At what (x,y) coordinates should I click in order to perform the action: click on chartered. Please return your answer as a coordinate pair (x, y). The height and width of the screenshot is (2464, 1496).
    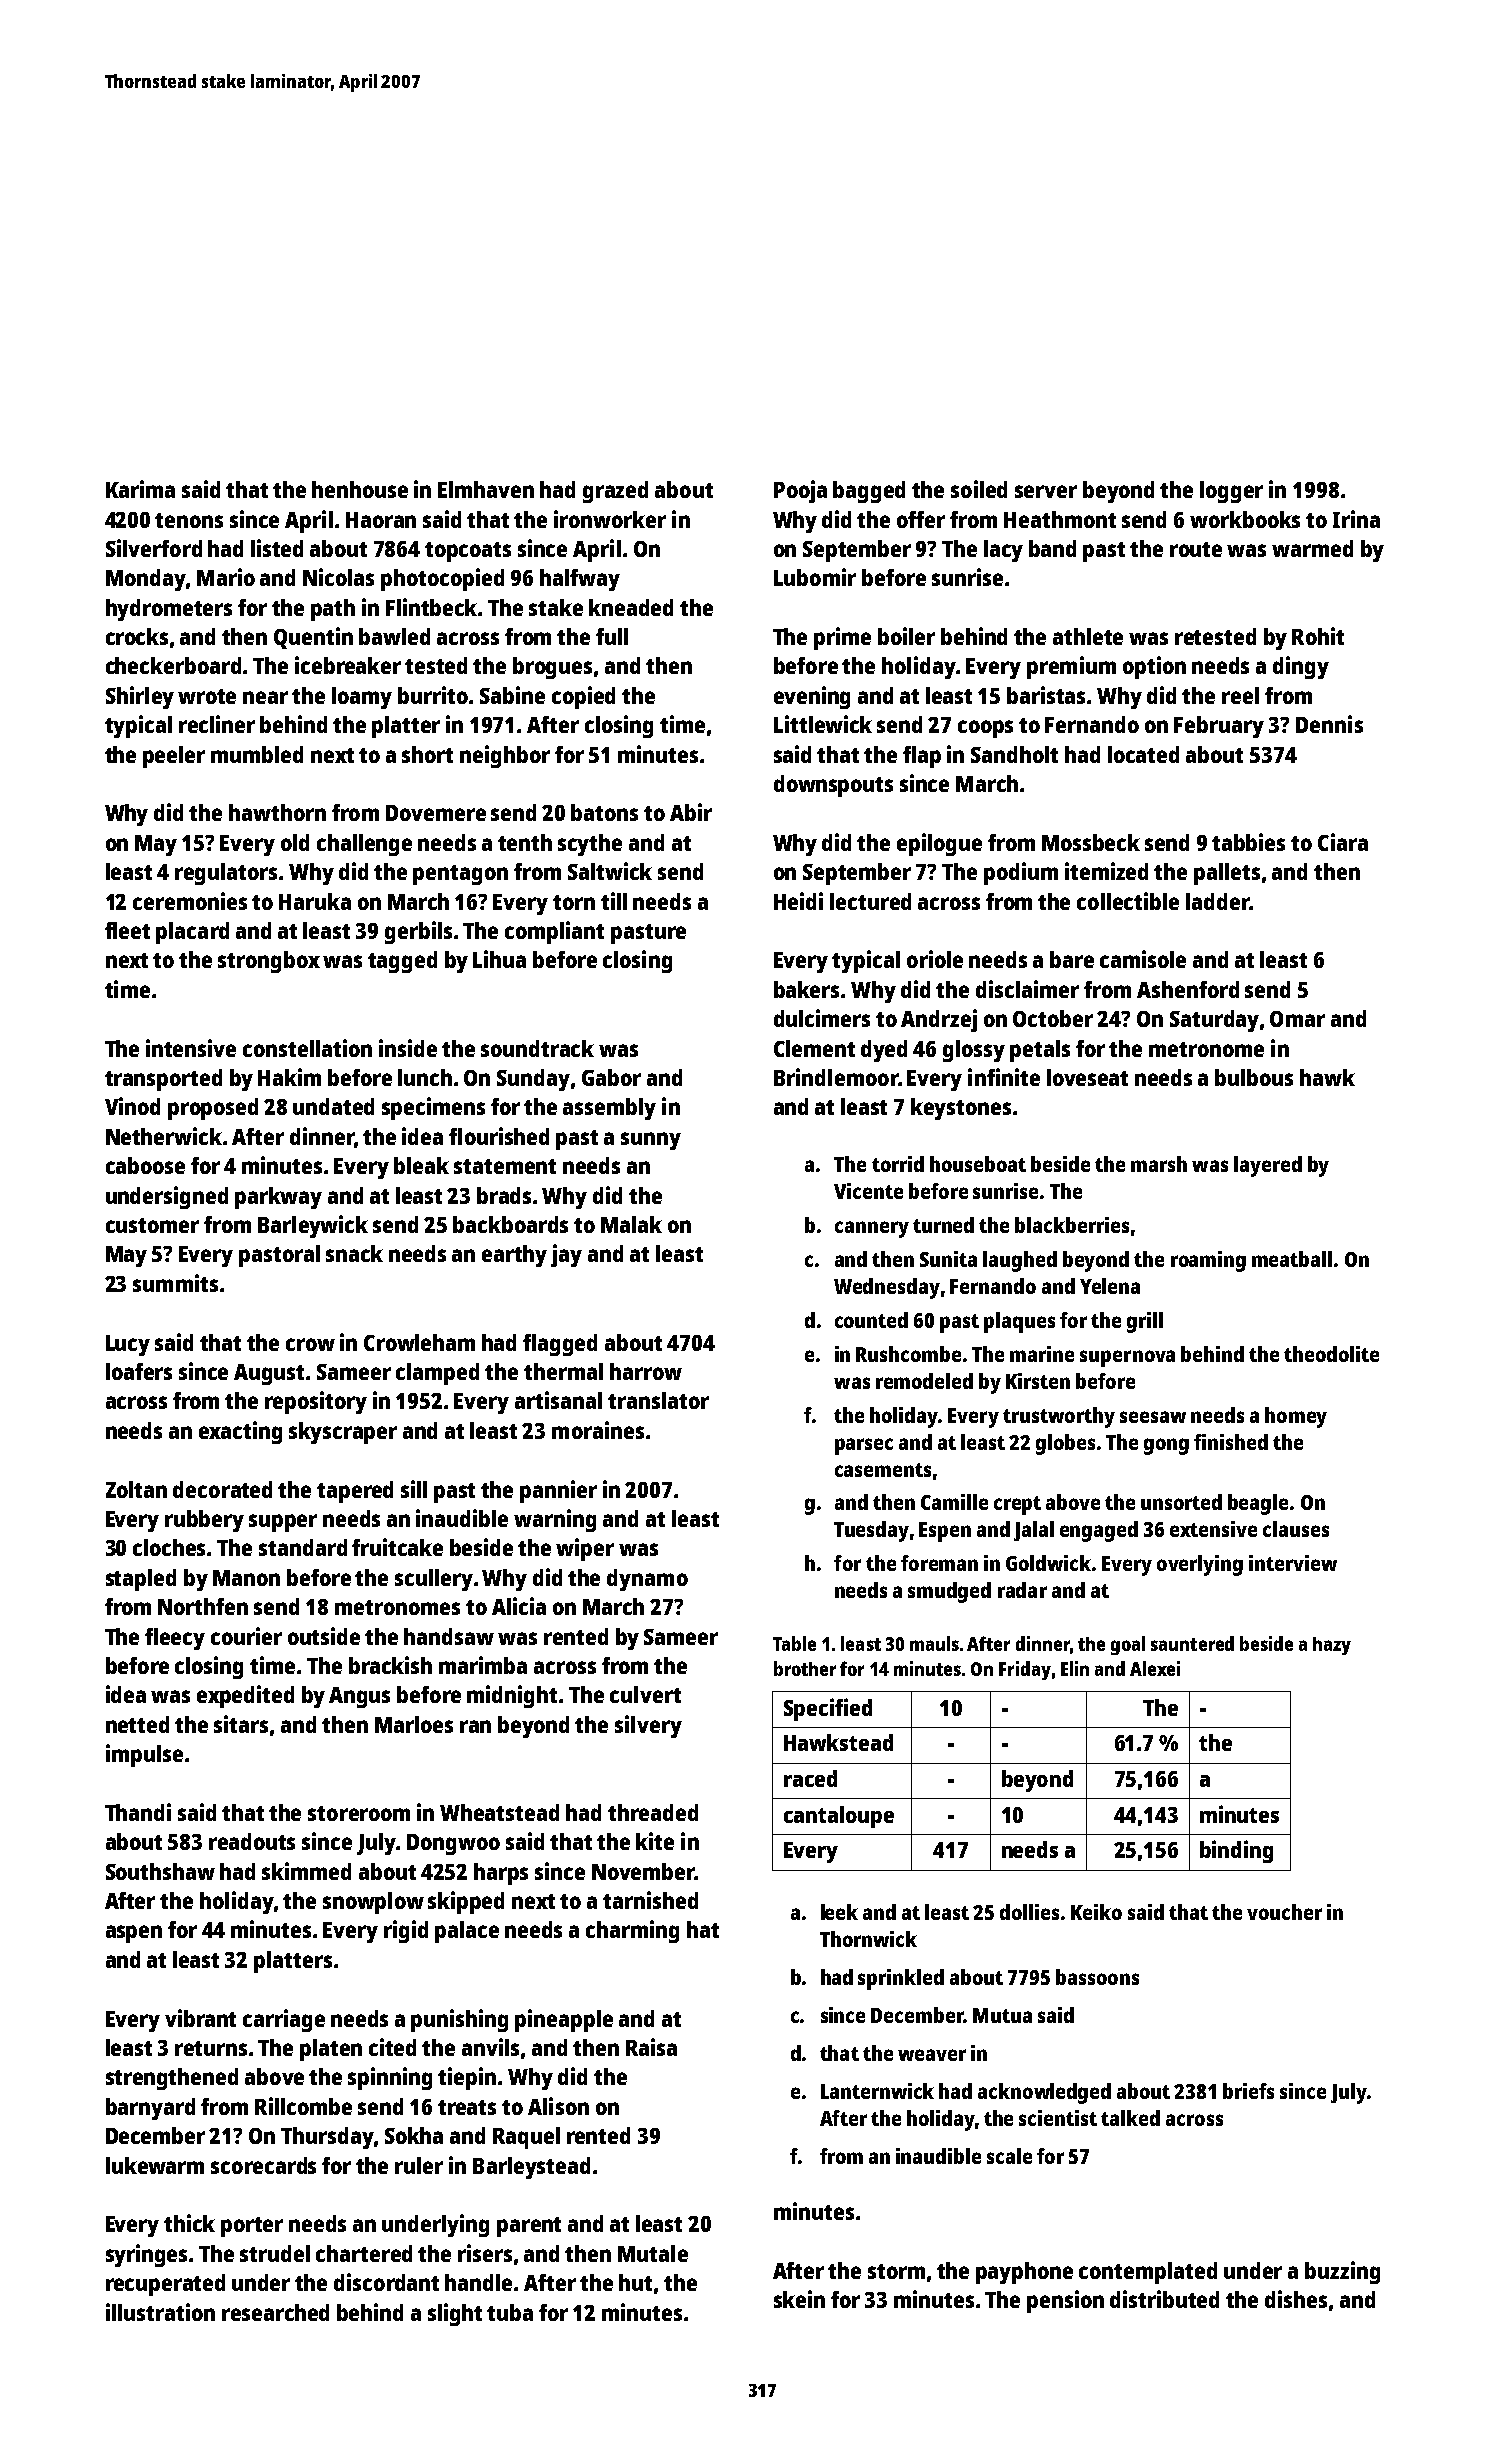
    Looking at the image, I should click on (364, 2253).
